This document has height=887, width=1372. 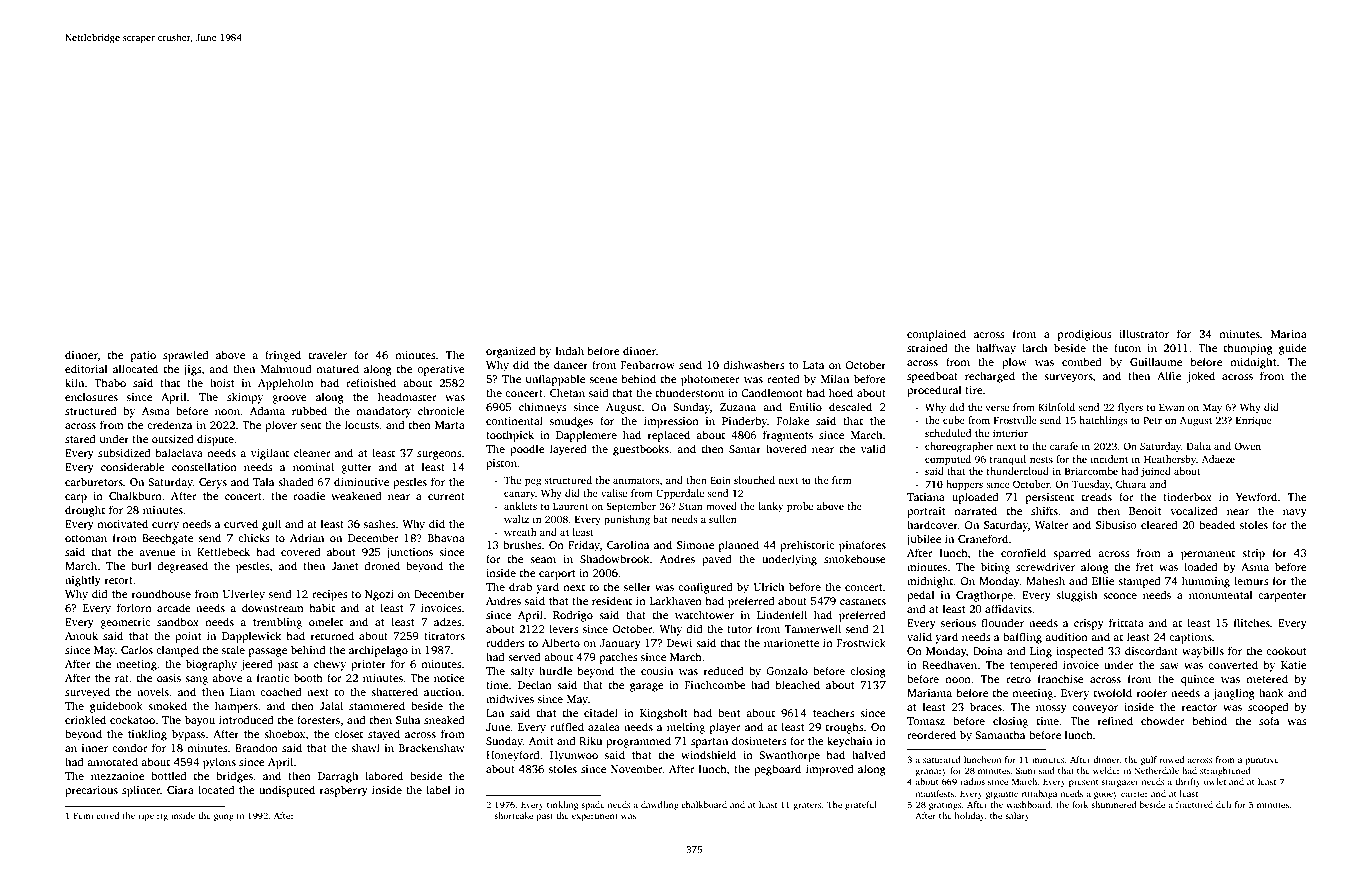 What do you see at coordinates (1034, 347) in the document?
I see `larch` at bounding box center [1034, 347].
